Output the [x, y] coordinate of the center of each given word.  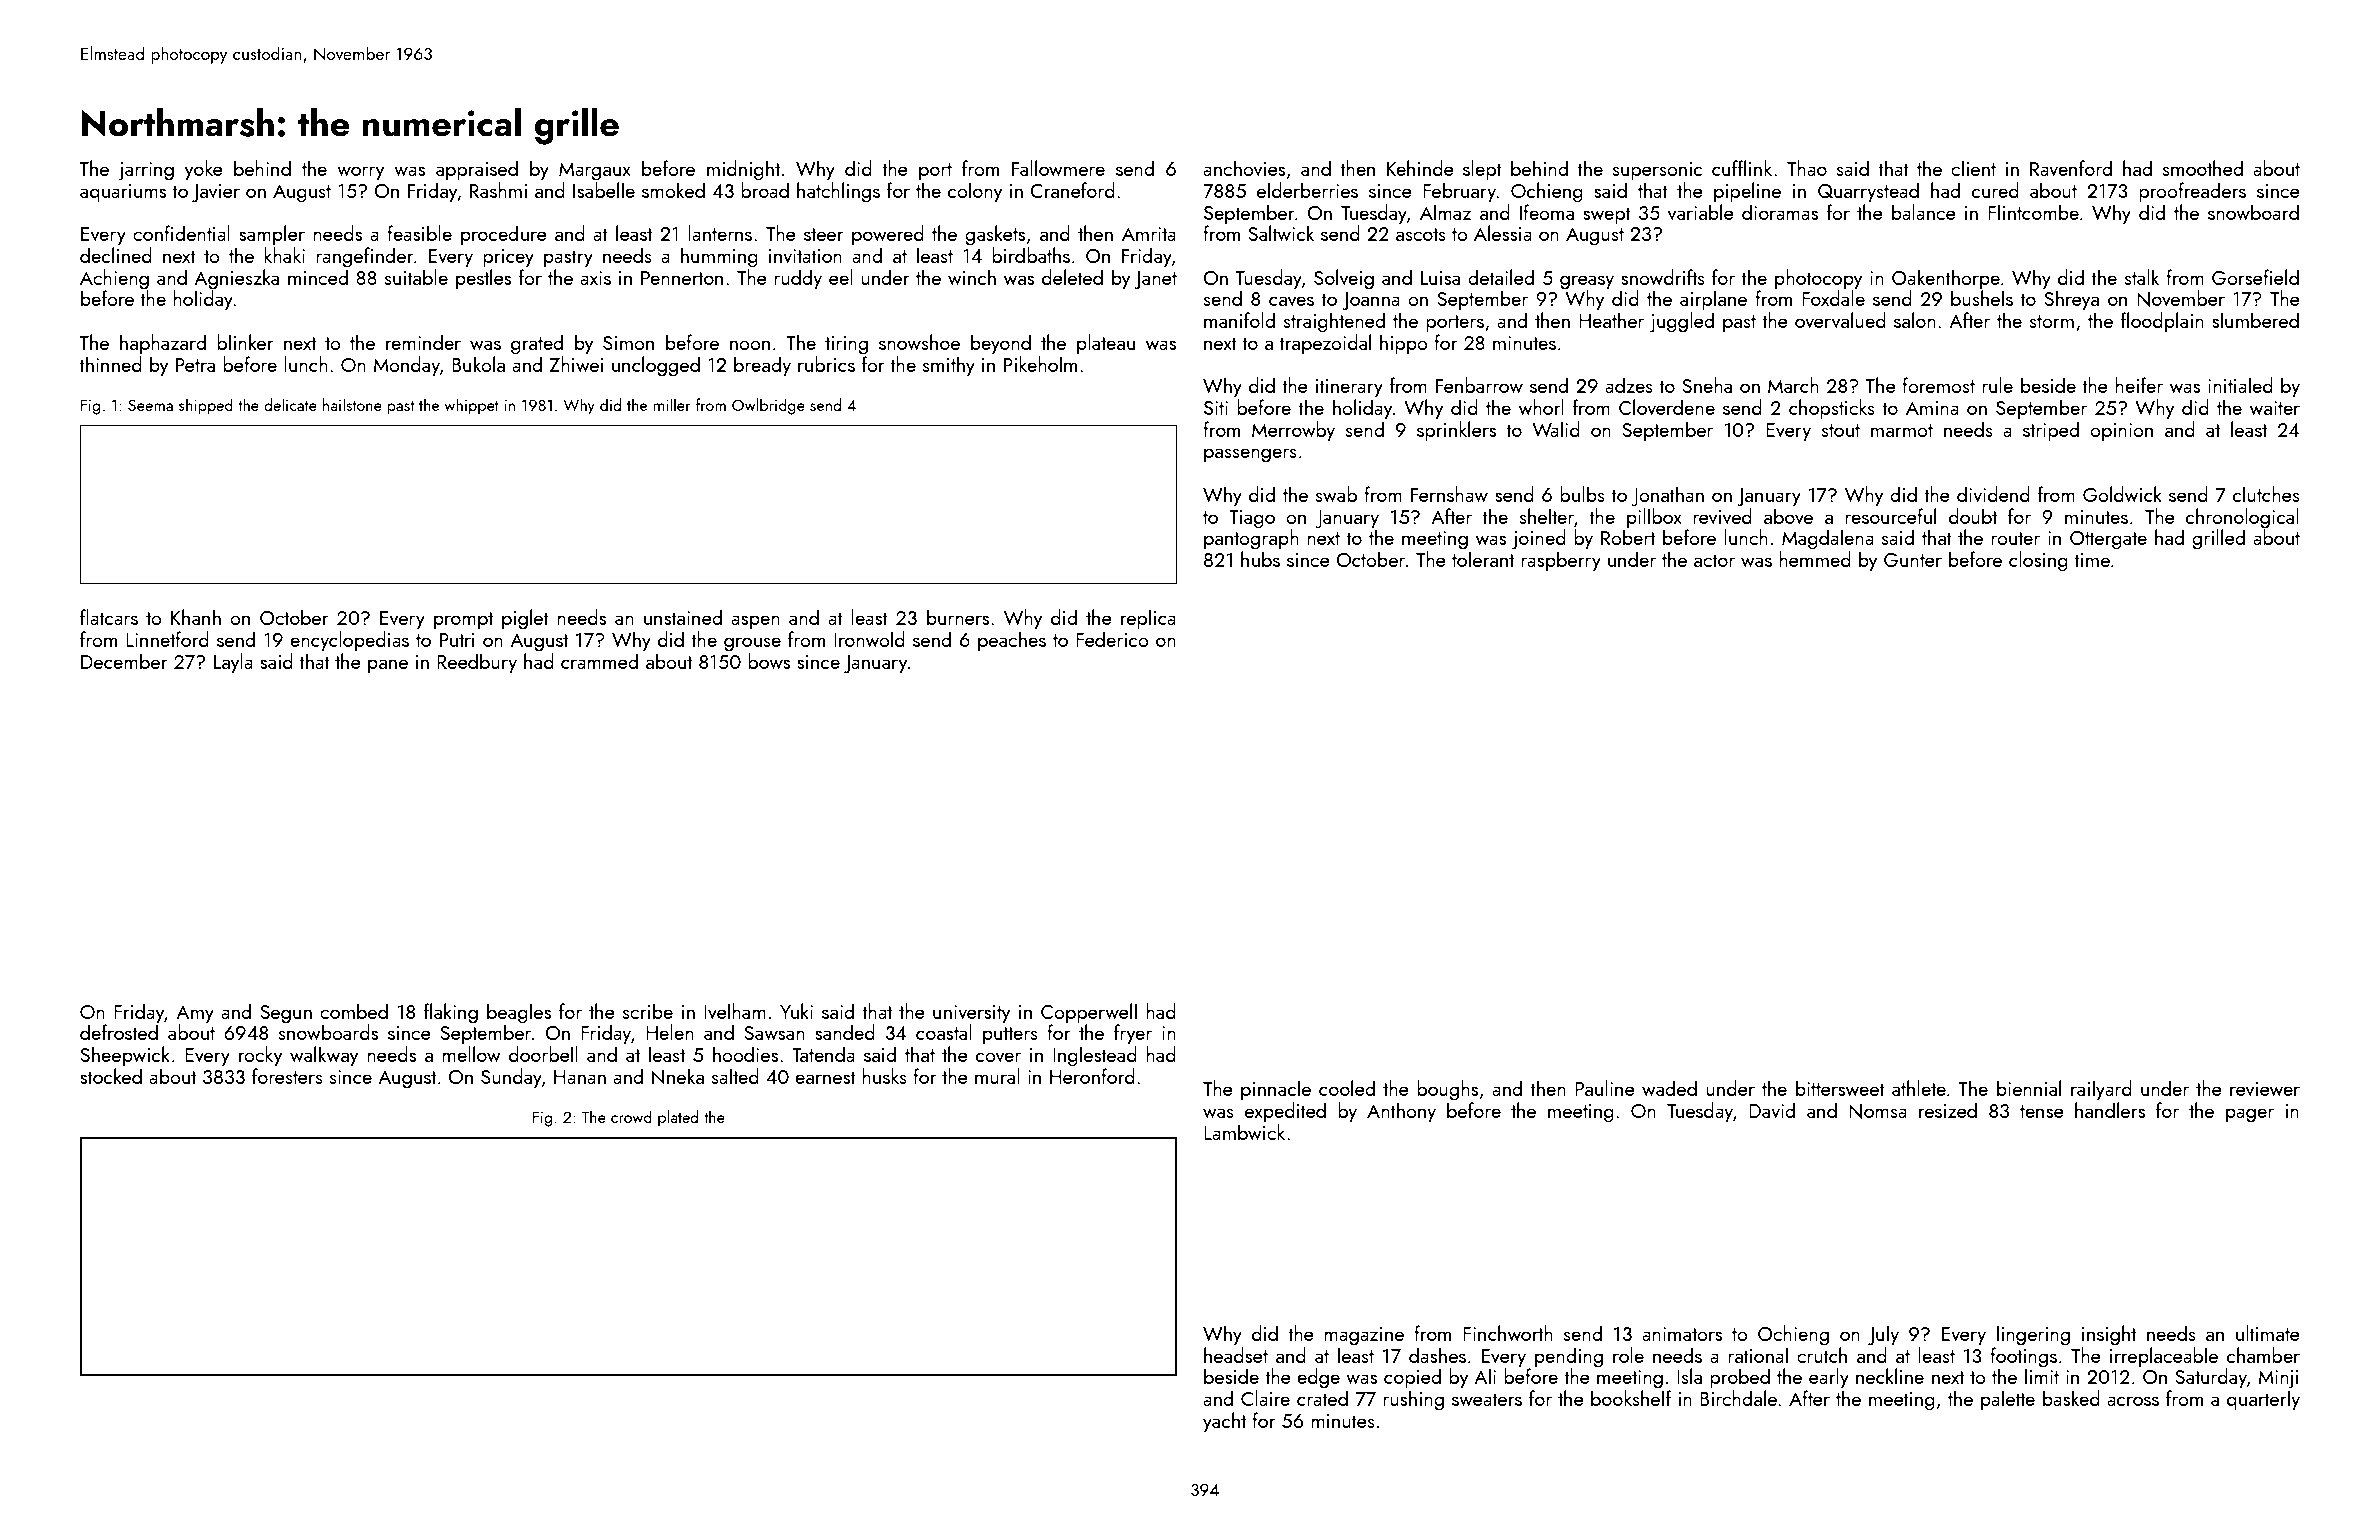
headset [1236, 1355]
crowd [631, 1116]
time [2092, 560]
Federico [1112, 639]
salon [1915, 320]
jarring [146, 171]
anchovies [1244, 168]
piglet [525, 619]
